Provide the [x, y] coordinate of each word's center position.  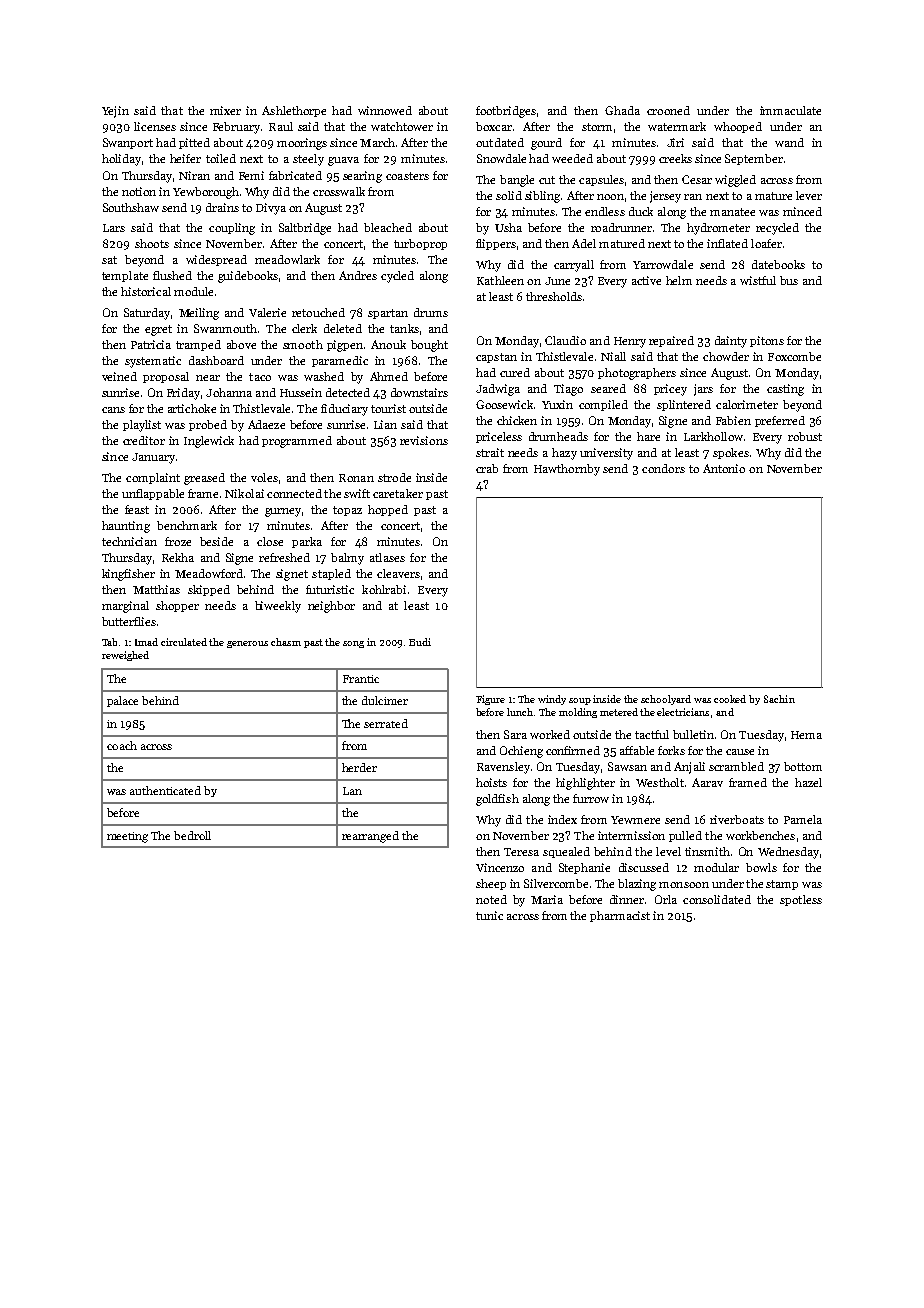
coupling [232, 229]
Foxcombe [794, 356]
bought [429, 346]
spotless [801, 900]
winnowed [385, 110]
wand [789, 142]
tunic [489, 915]
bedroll [192, 835]
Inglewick [209, 442]
